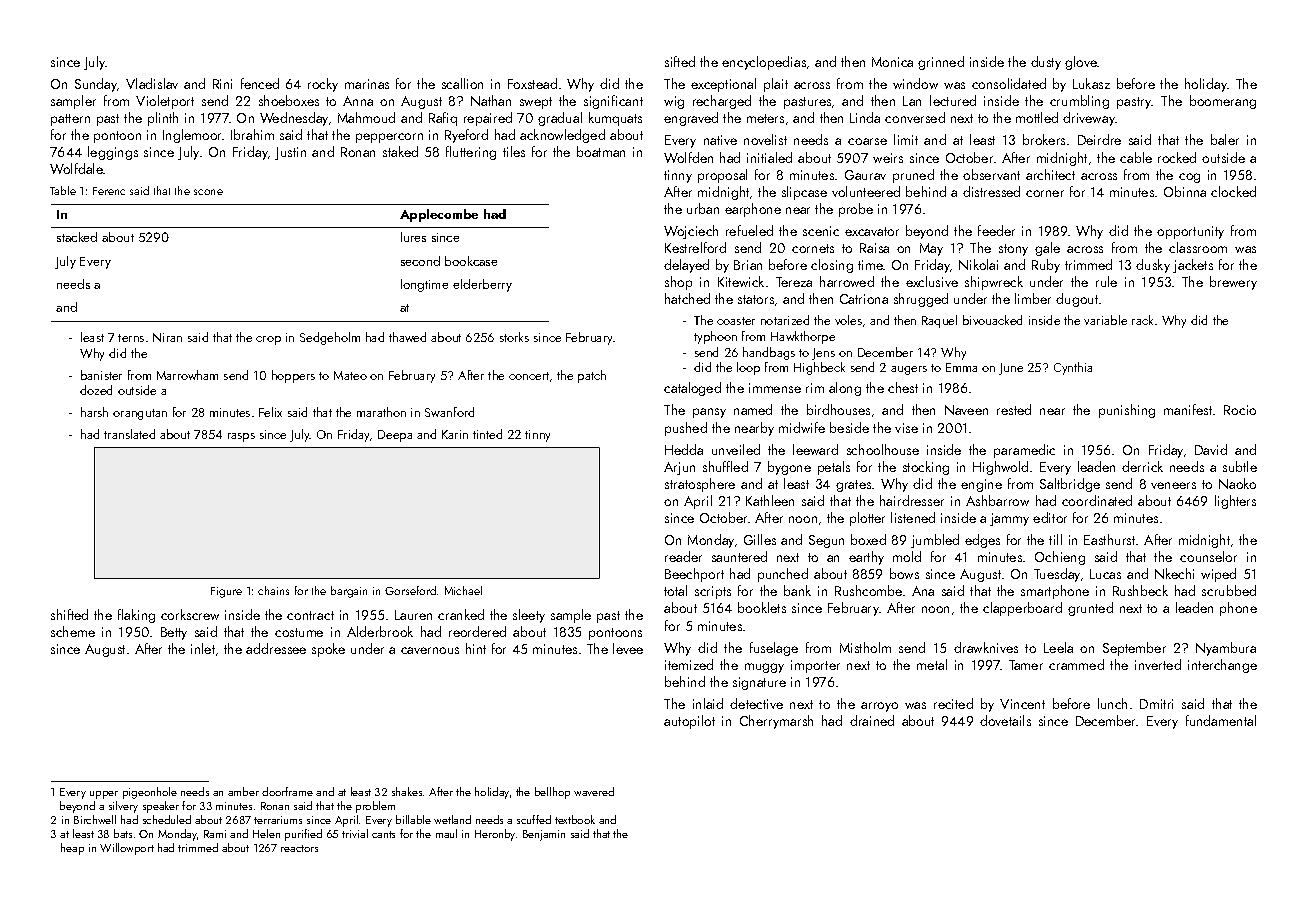 The width and height of the screenshot is (1308, 924). I want to click on peppercorn, so click(389, 138).
